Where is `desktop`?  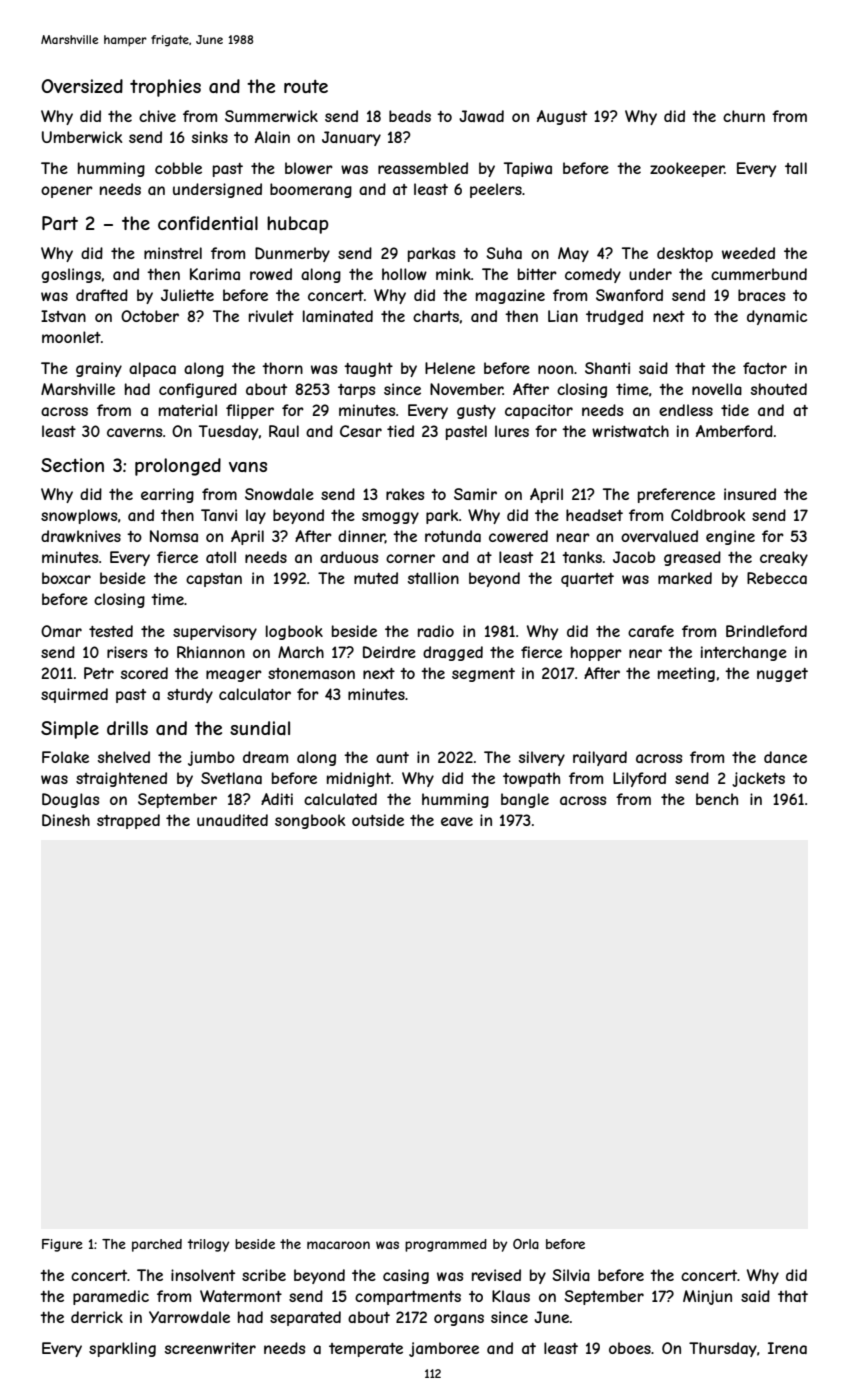 desktop is located at coordinates (685, 254).
